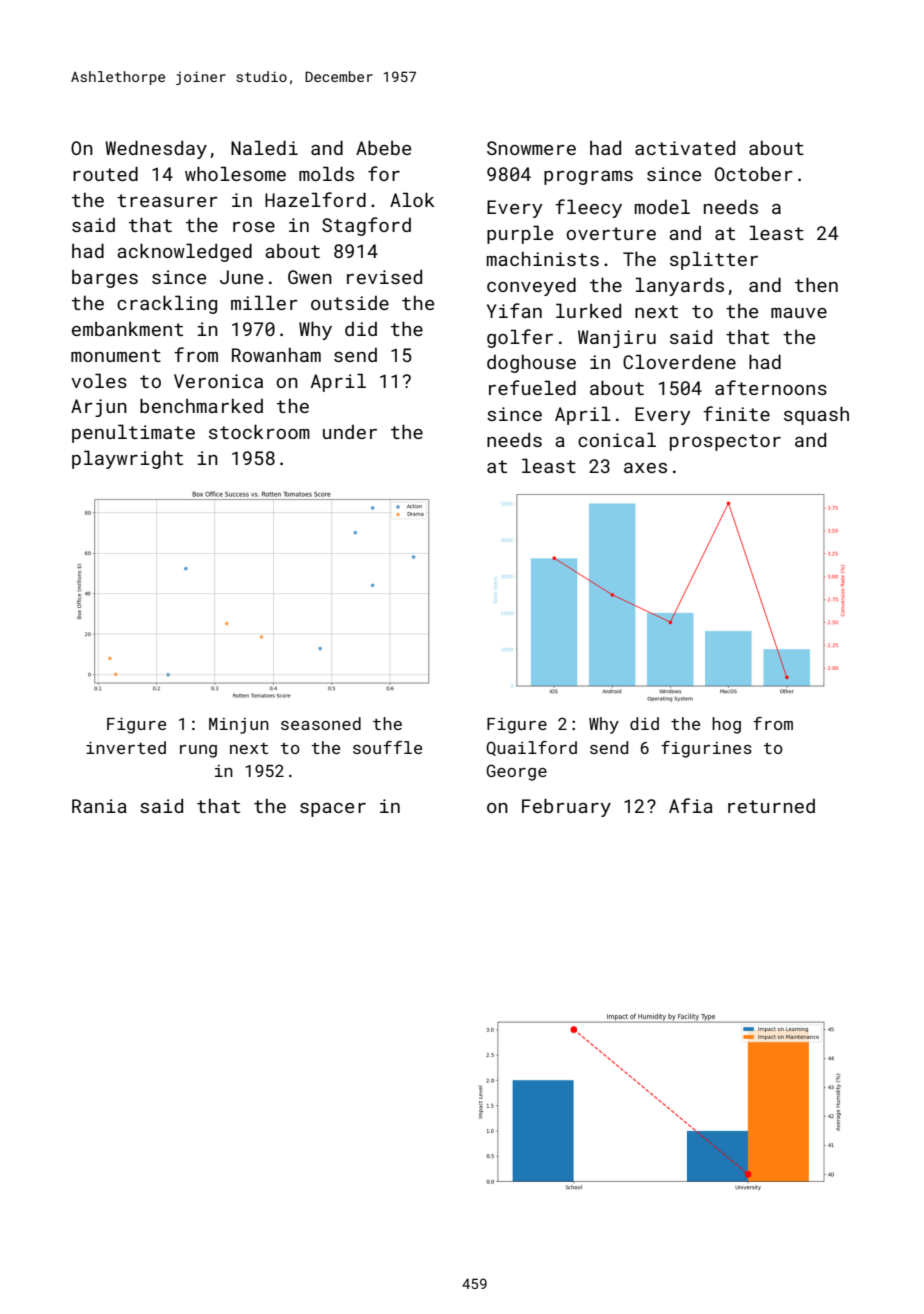  Describe the element at coordinates (198, 751) in the screenshot. I see `rung` at that location.
